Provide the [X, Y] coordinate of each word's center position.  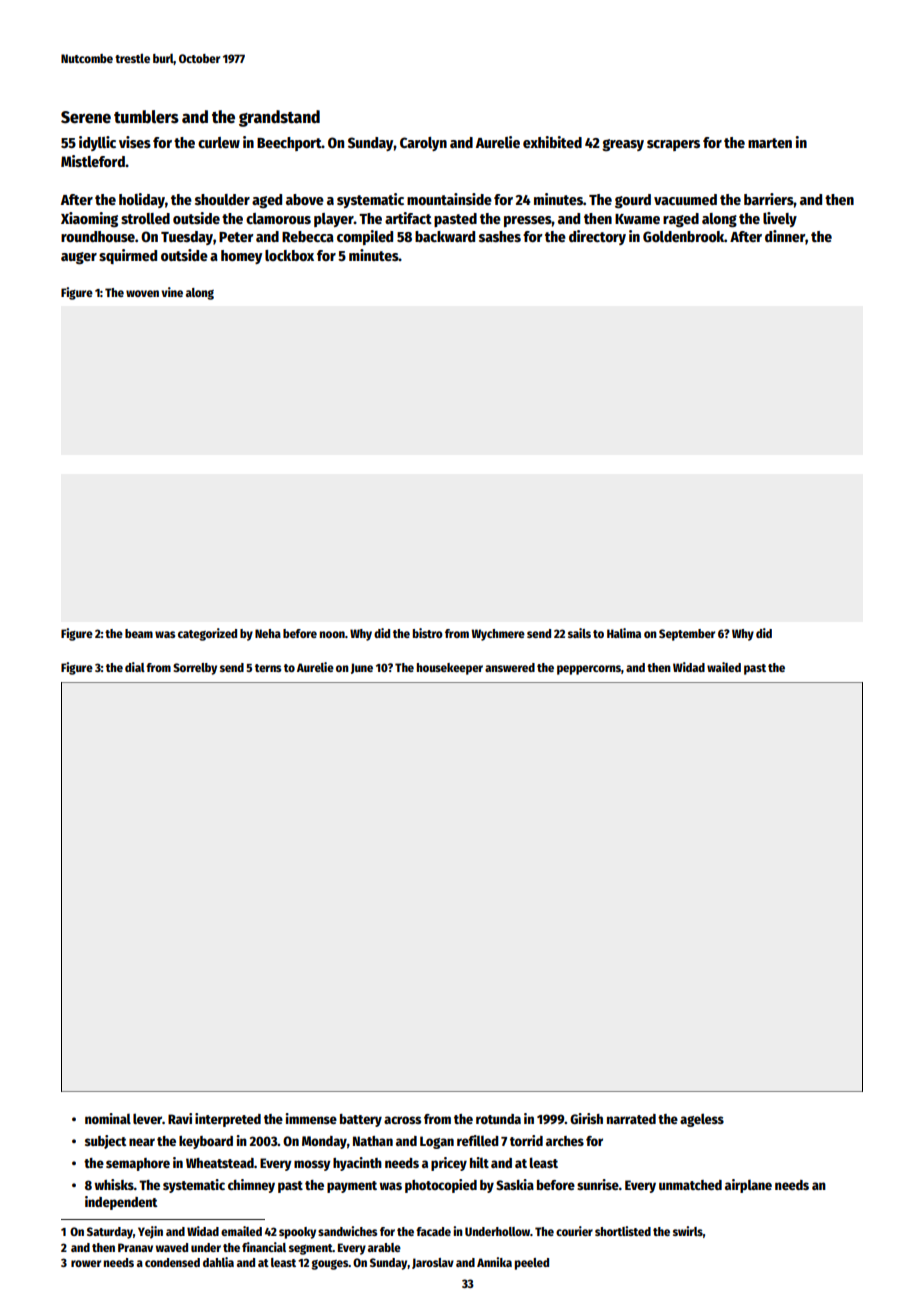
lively [780, 219]
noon [332, 634]
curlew [219, 142]
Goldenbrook [684, 236]
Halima [624, 633]
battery [361, 1120]
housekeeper [450, 669]
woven [142, 293]
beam [139, 633]
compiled [365, 237]
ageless [702, 1120]
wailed [724, 667]
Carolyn [423, 144]
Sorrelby [195, 669]
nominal [108, 1118]
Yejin [150, 1232]
